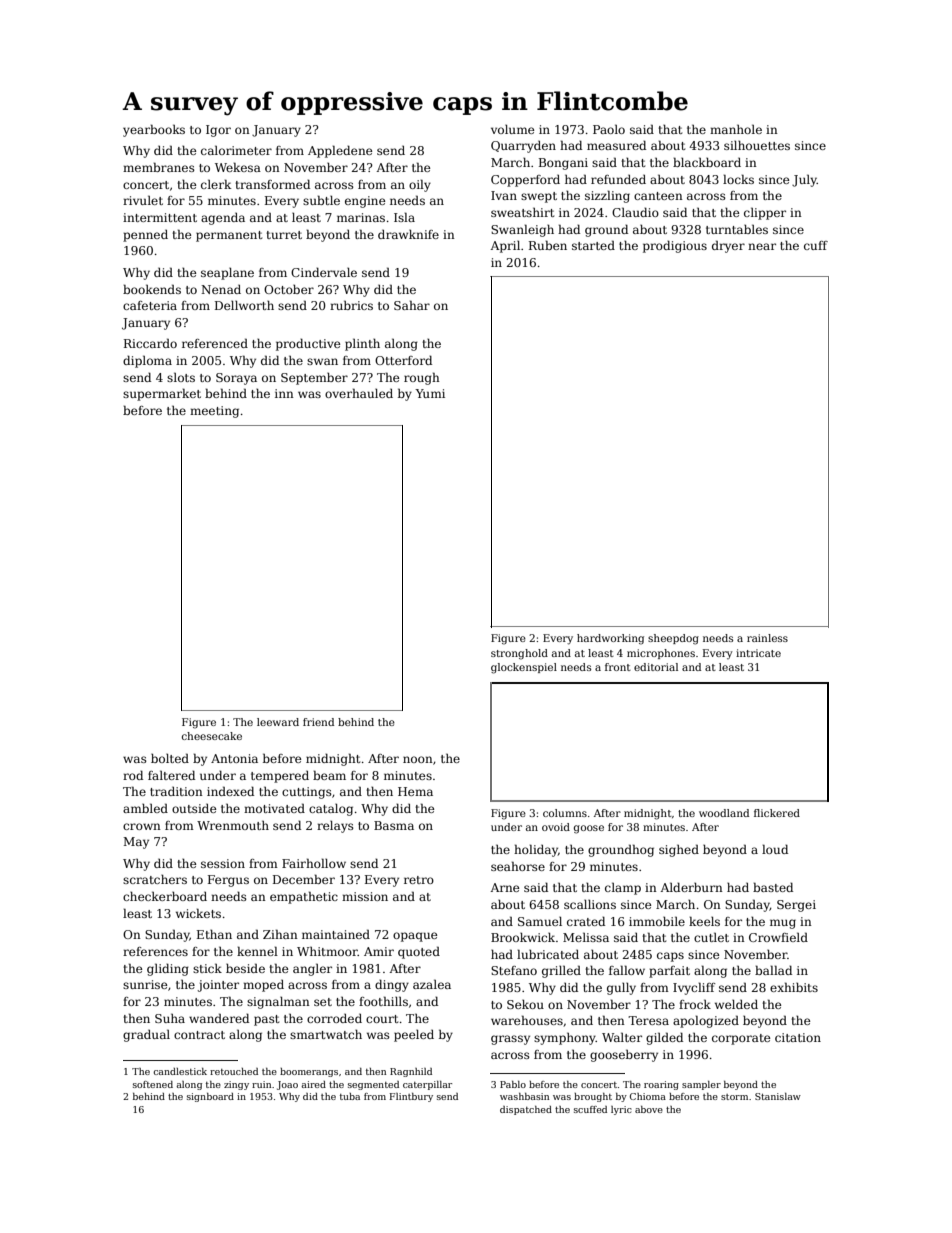 The height and width of the page is (1233, 952). Describe the element at coordinates (165, 896) in the page. I see `checkerboard` at that location.
